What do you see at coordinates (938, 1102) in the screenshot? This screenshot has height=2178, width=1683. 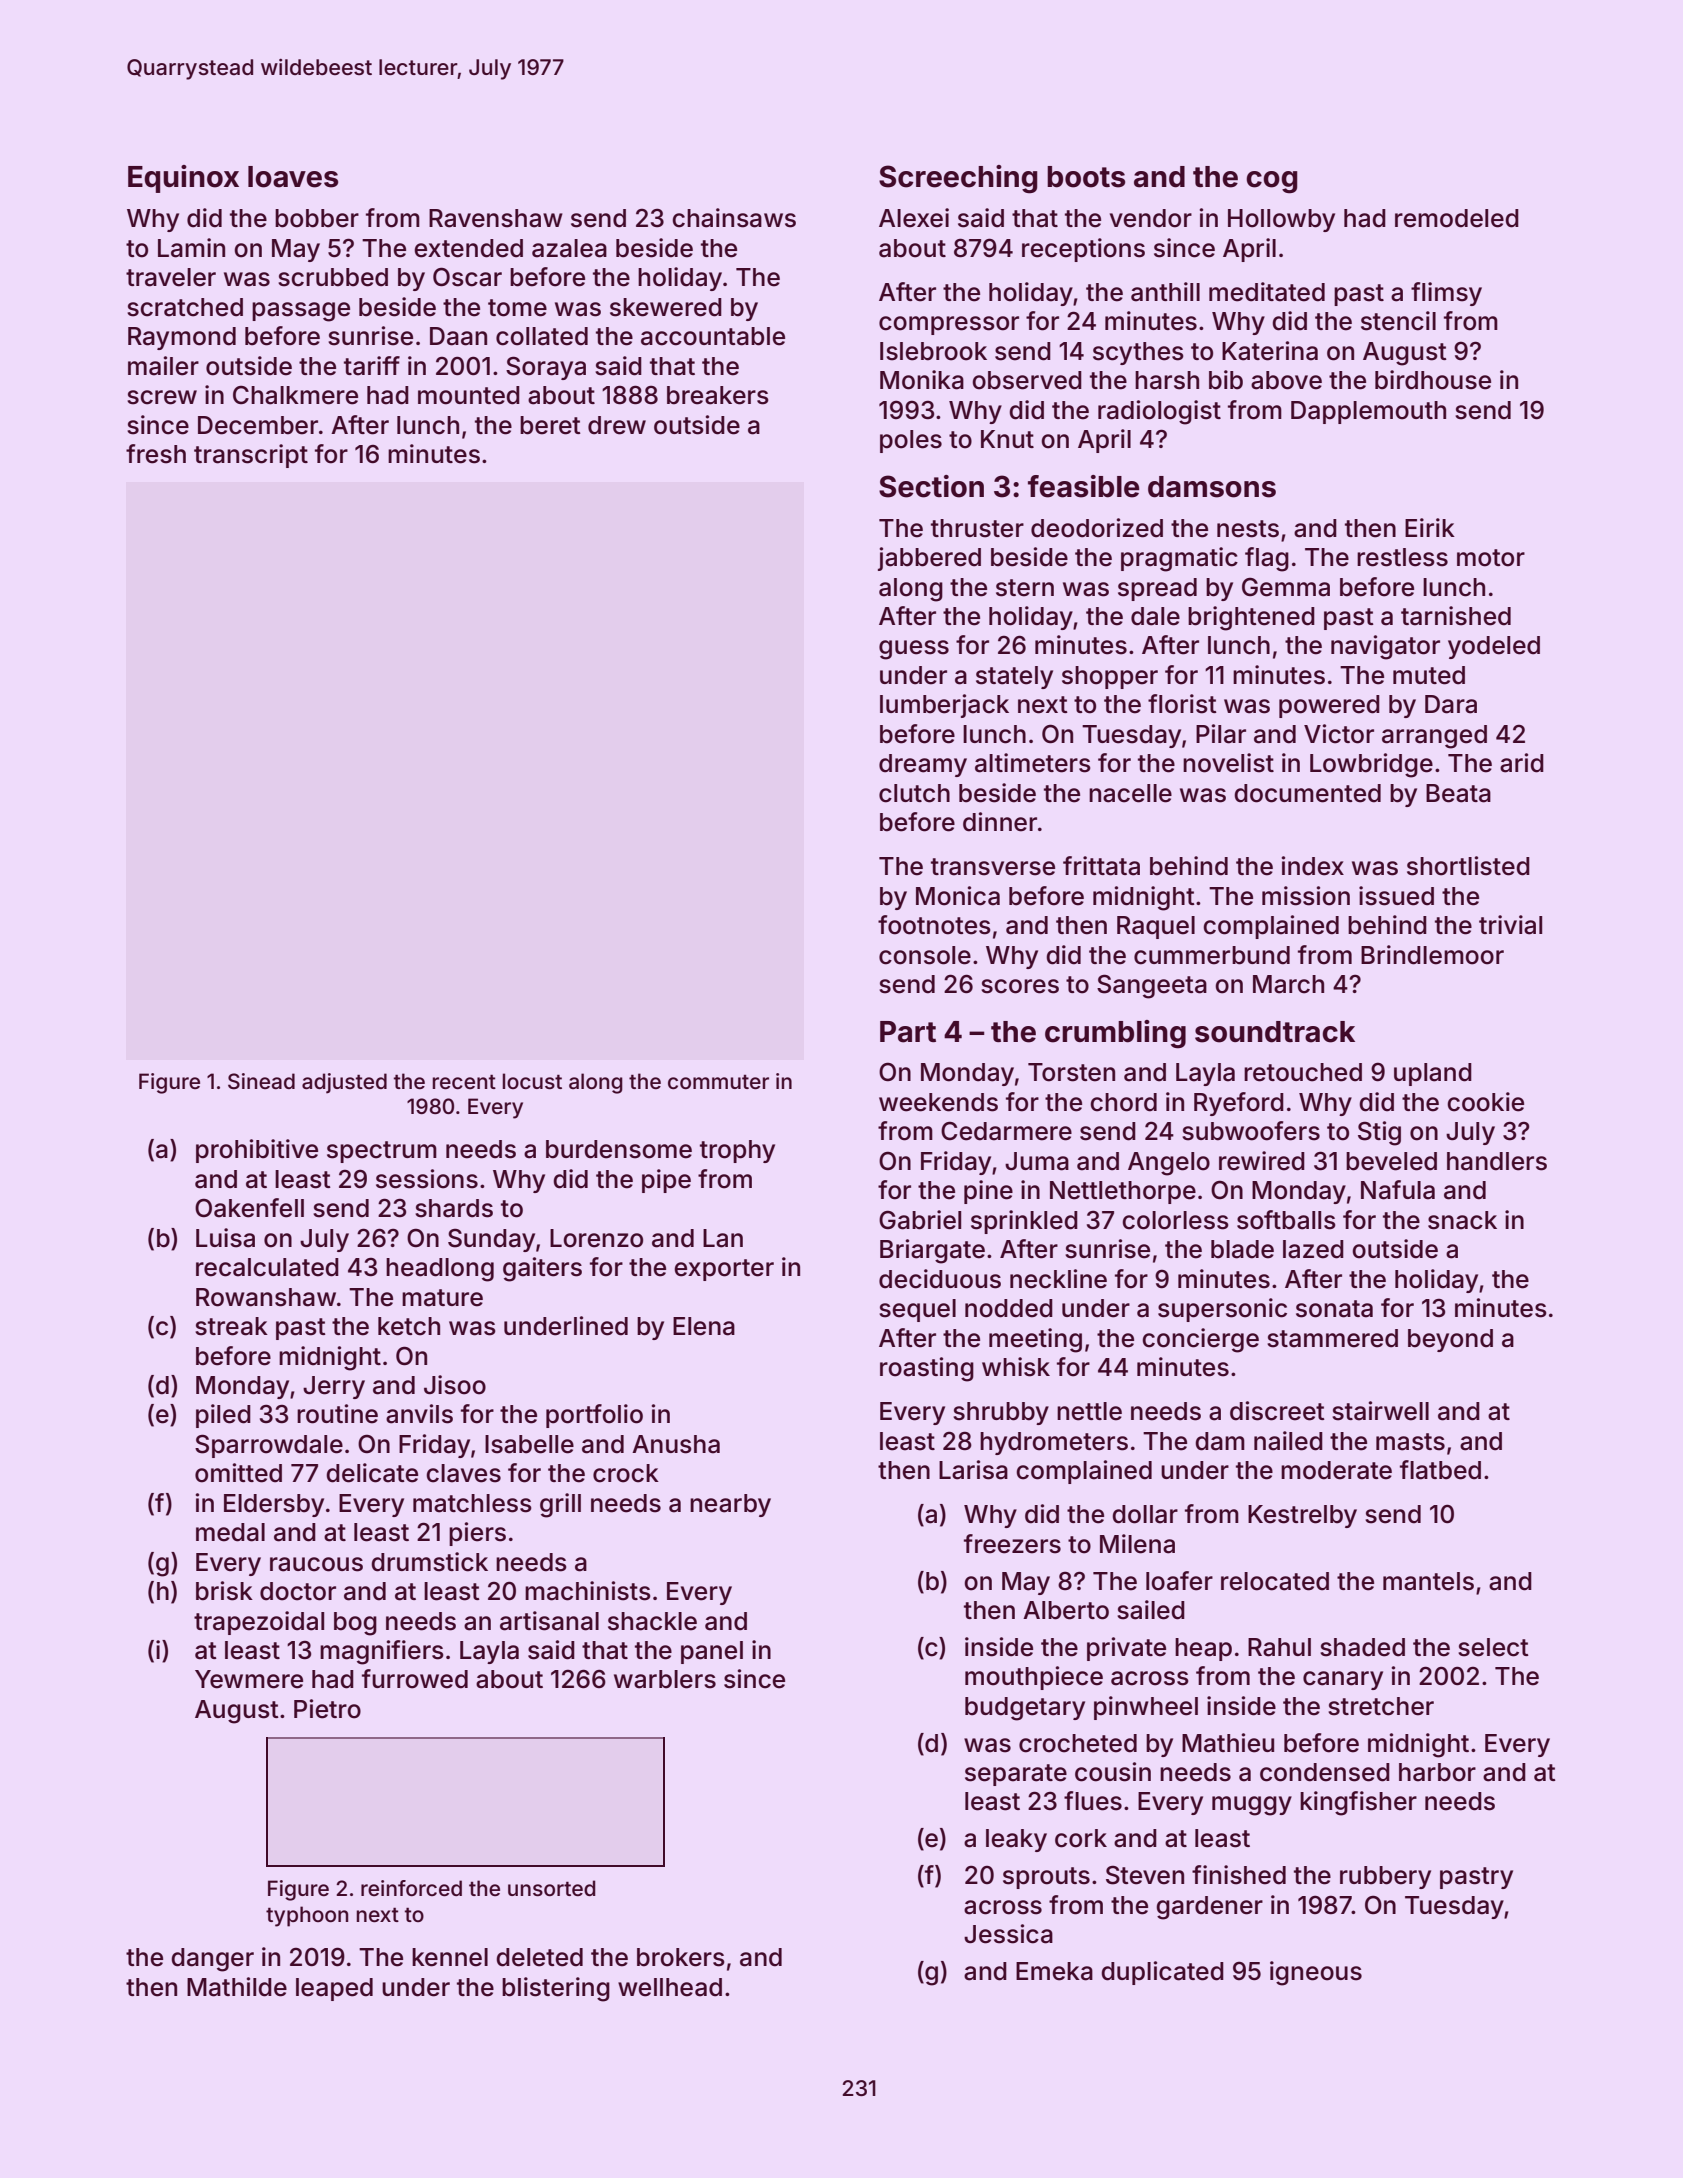 I see `weekends` at bounding box center [938, 1102].
